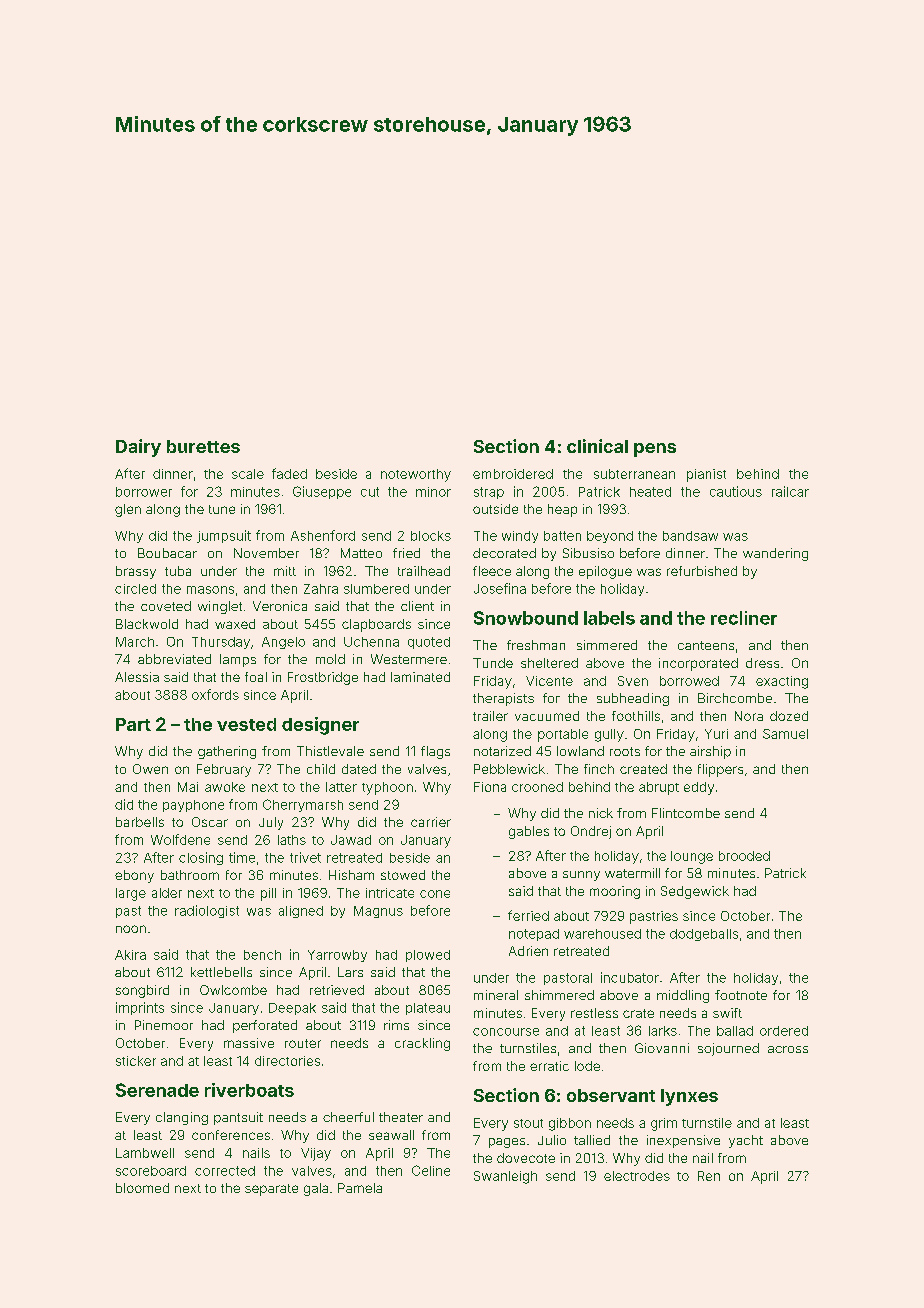  What do you see at coordinates (131, 894) in the screenshot?
I see `large` at bounding box center [131, 894].
